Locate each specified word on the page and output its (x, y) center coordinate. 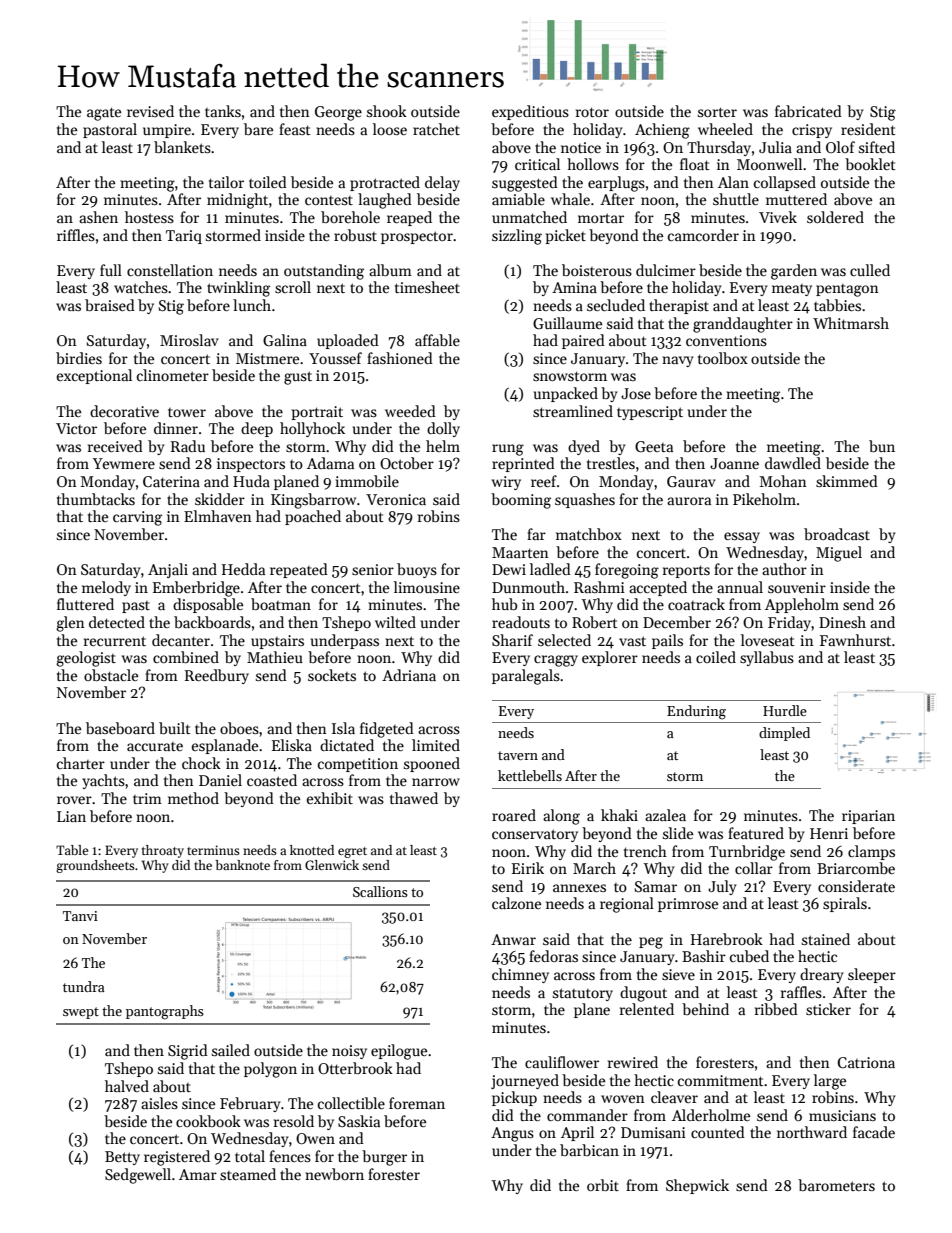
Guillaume (567, 323)
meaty (792, 290)
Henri (829, 833)
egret (352, 852)
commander (587, 1115)
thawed (414, 798)
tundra (84, 986)
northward (812, 1132)
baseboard (120, 728)
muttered (796, 199)
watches (141, 287)
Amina (574, 287)
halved (127, 1086)
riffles (76, 235)
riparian (868, 817)
